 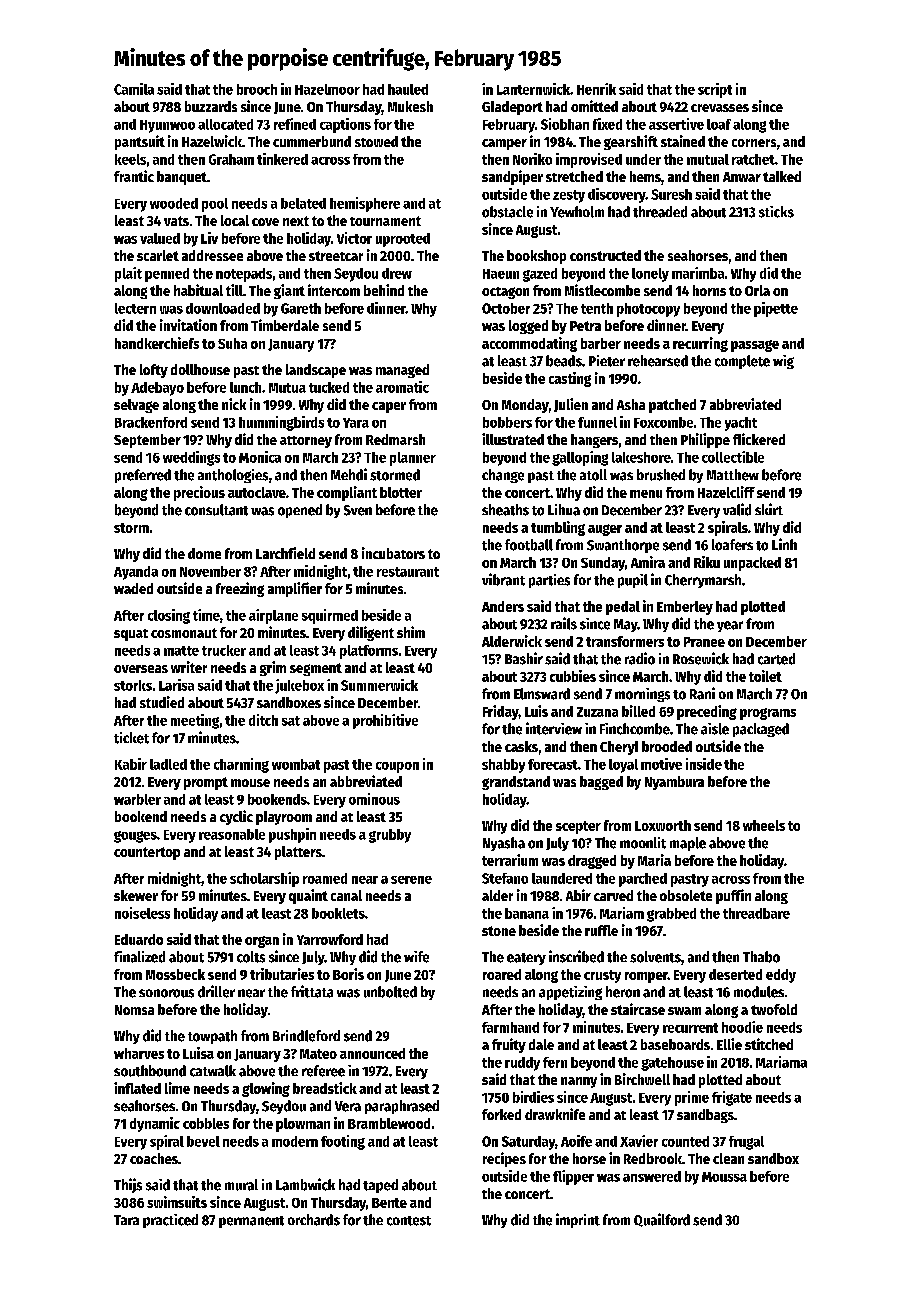 What do you see at coordinates (231, 159) in the screenshot?
I see `Graham` at bounding box center [231, 159].
